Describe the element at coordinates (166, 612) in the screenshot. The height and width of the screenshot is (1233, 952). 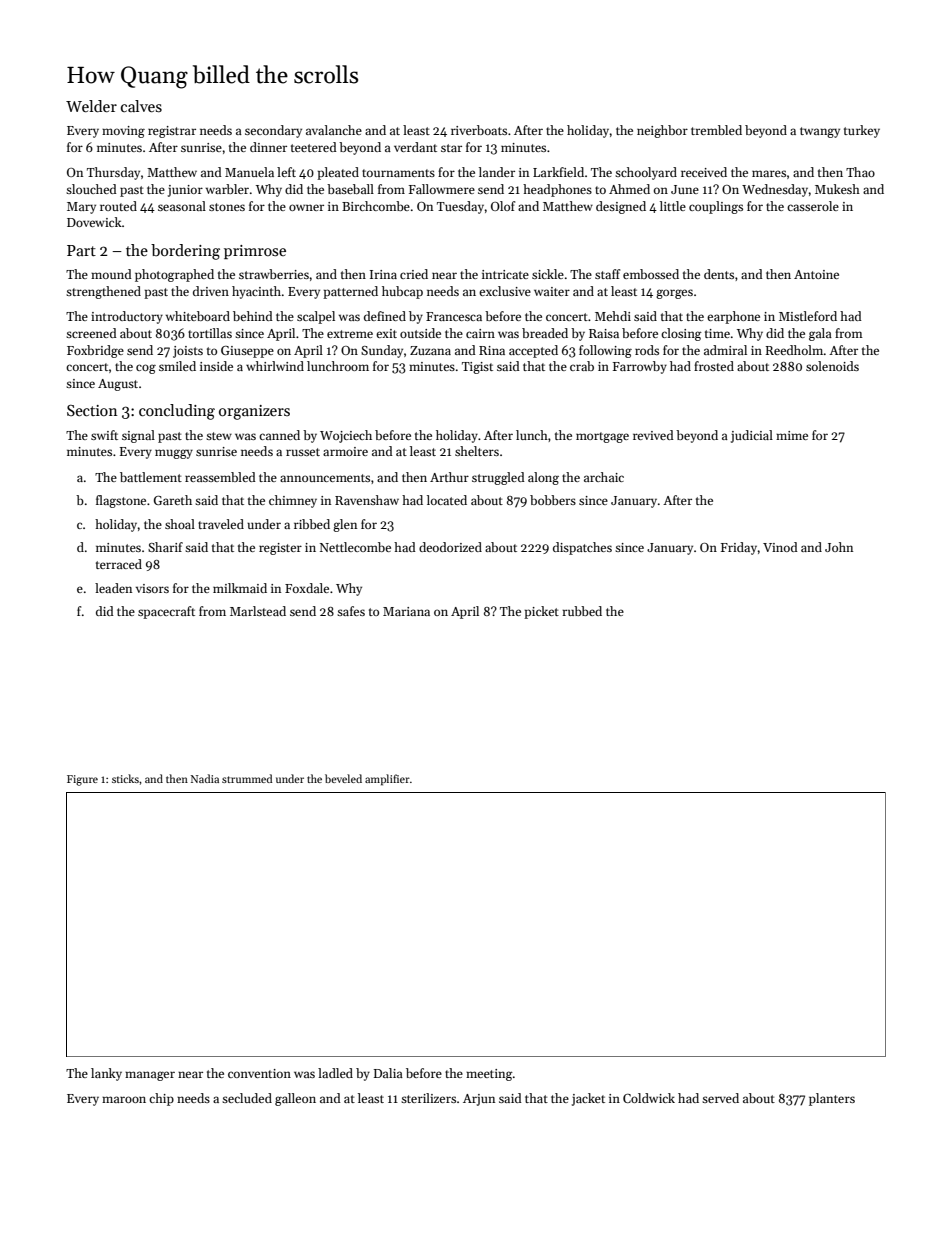
I see `spacecraft` at that location.
